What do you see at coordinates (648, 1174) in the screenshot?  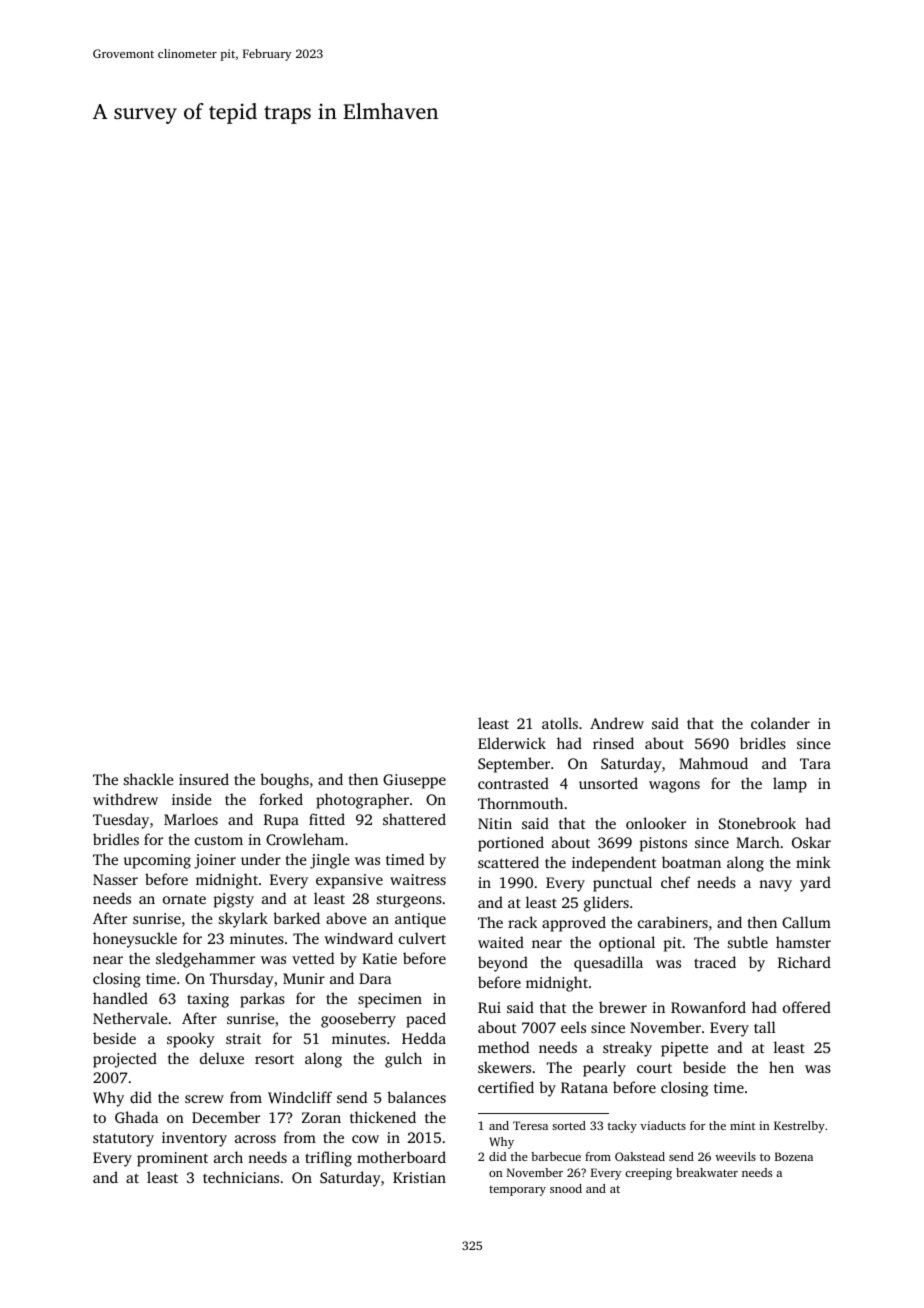 I see `creeping` at bounding box center [648, 1174].
